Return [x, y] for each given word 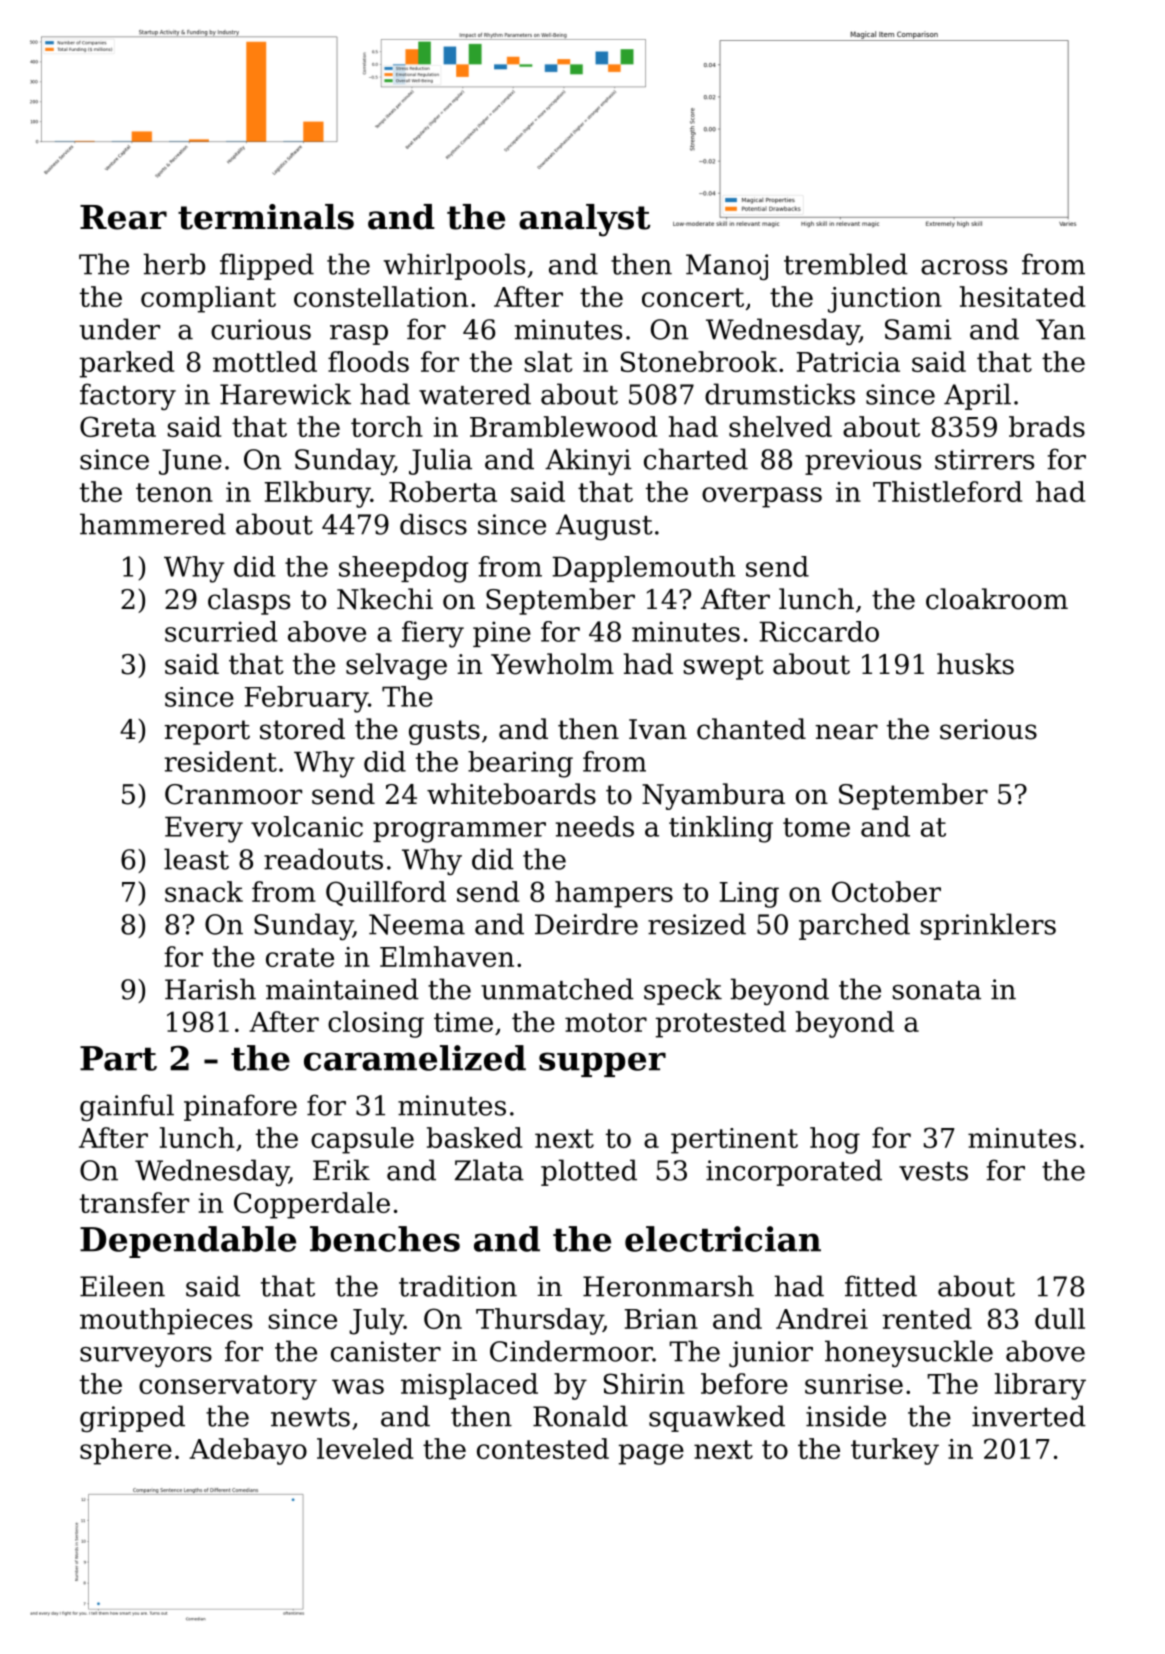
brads [1047, 426]
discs [433, 524]
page [651, 1454]
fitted [881, 1286]
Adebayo [248, 1451]
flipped [267, 266]
